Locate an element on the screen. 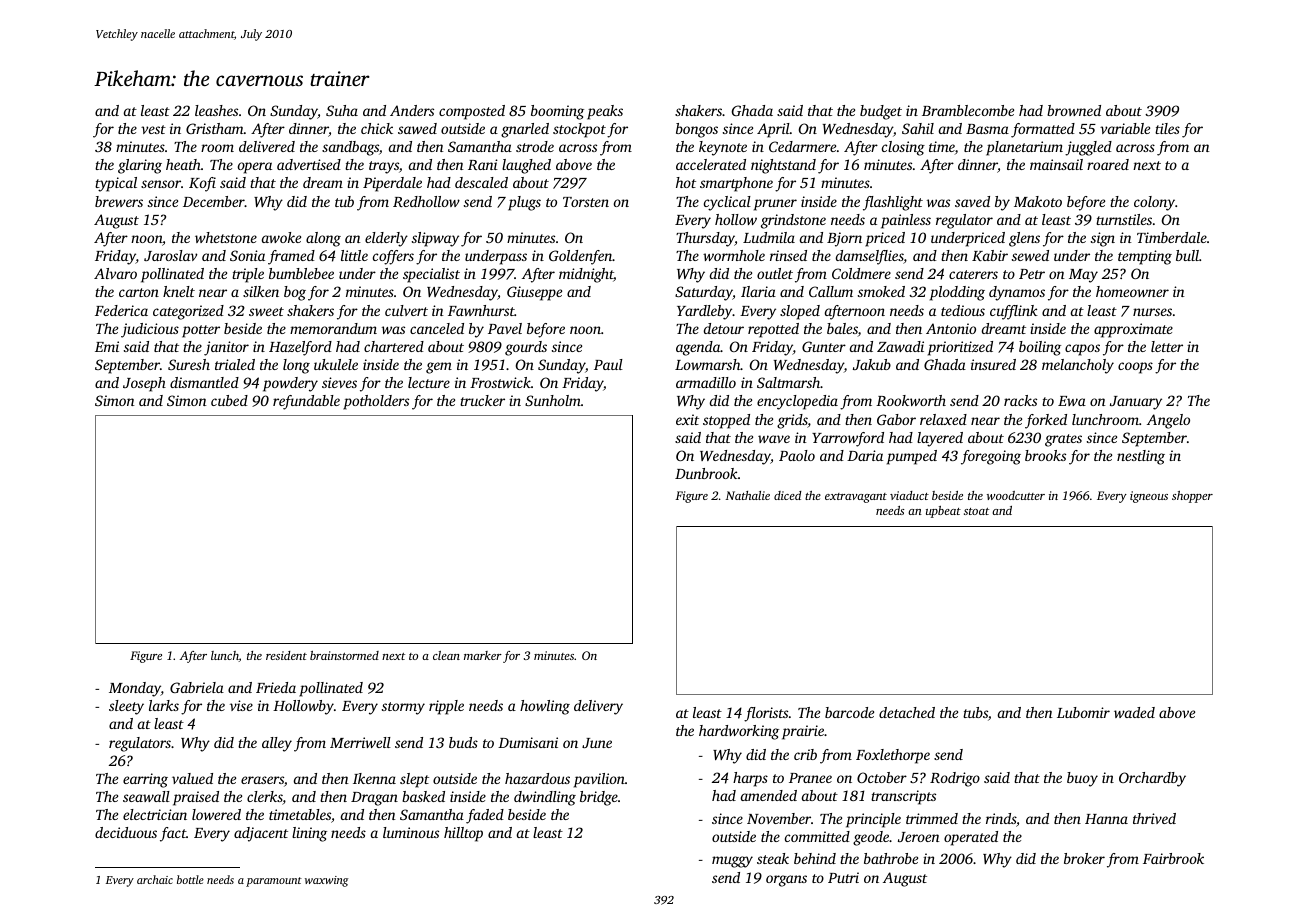 This screenshot has height=924, width=1308. erasers is located at coordinates (262, 780).
